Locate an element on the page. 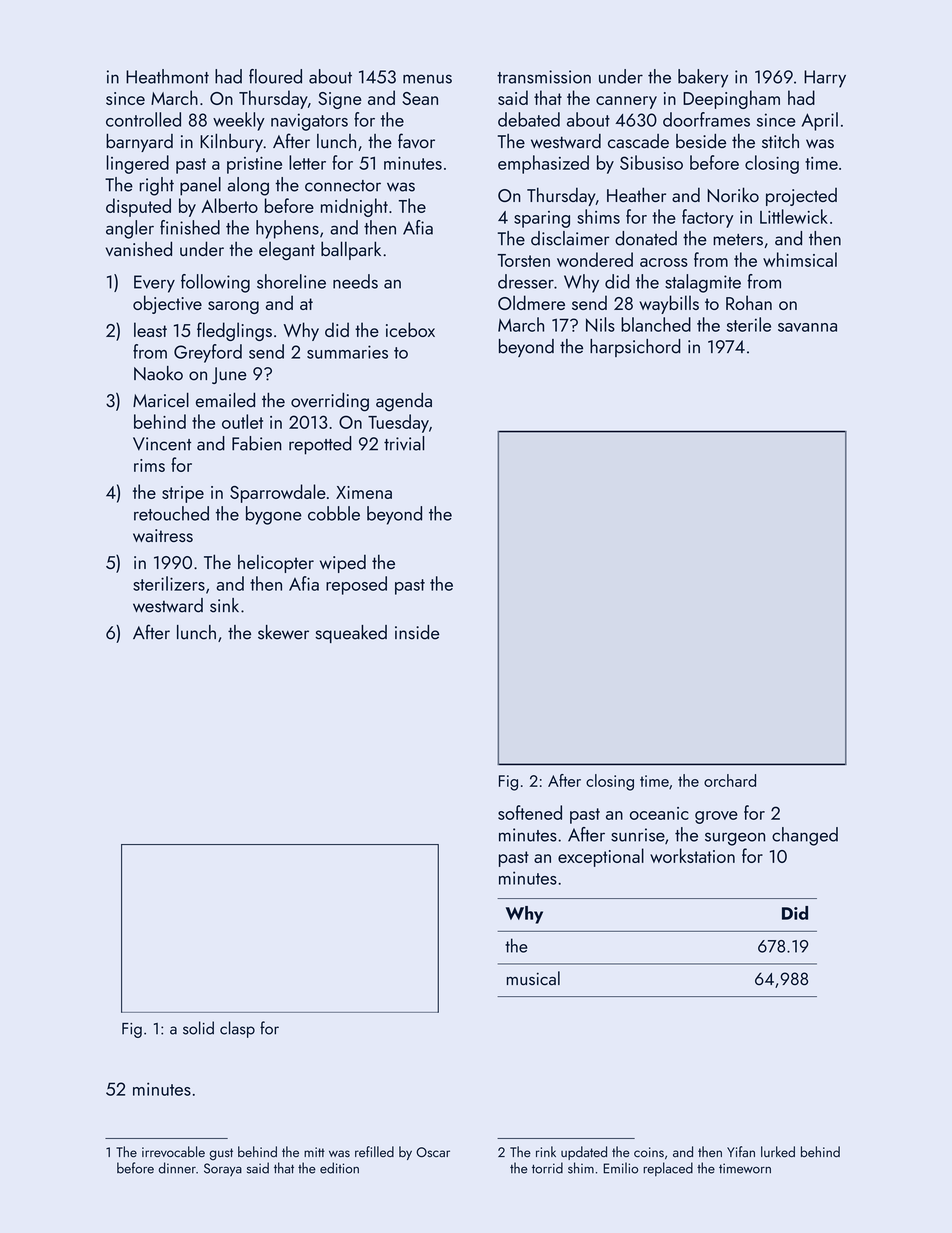 The width and height of the page is (952, 1233). floured is located at coordinates (275, 76).
